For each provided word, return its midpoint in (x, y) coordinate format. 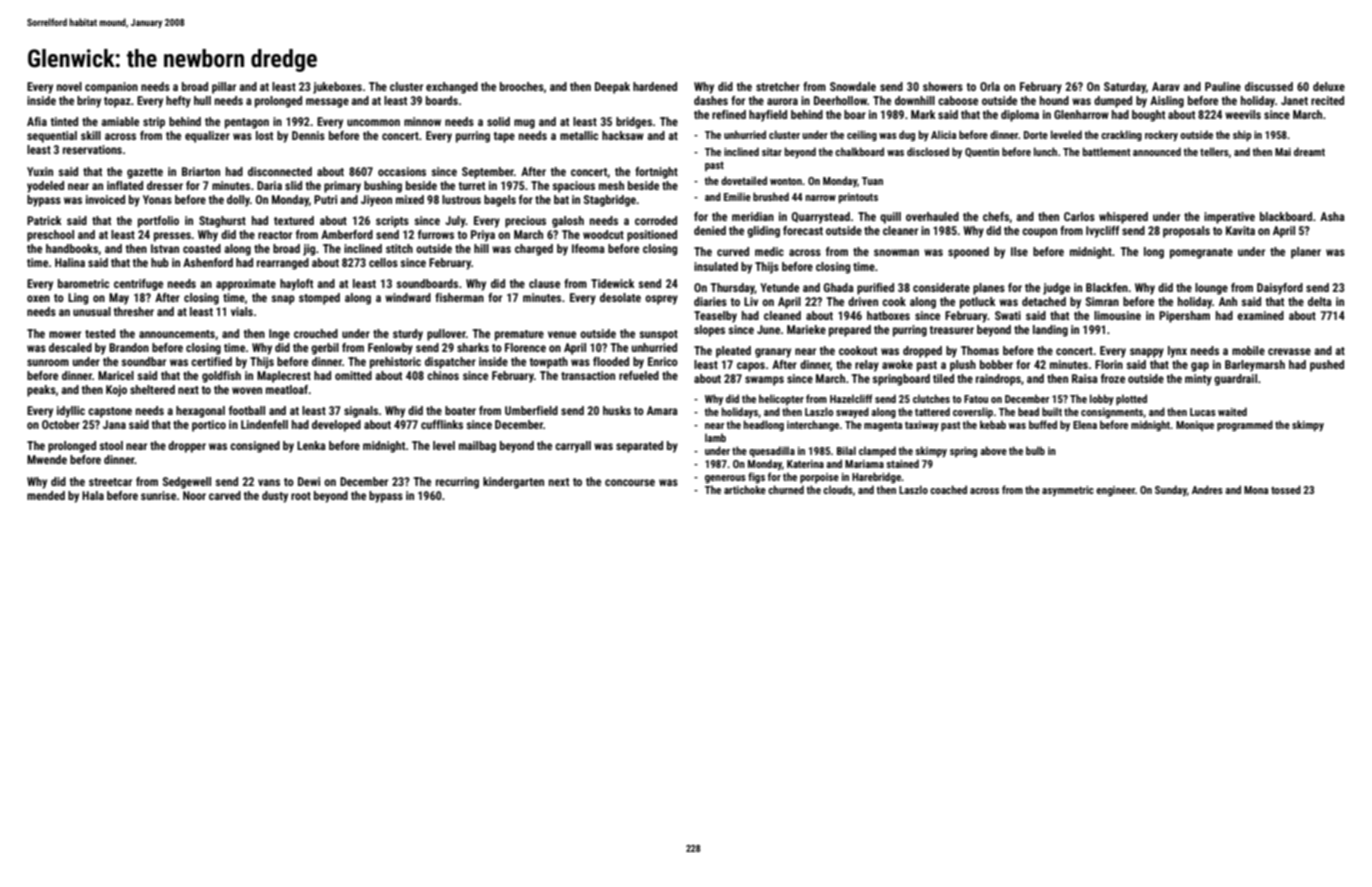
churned (786, 489)
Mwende (47, 459)
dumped (1113, 102)
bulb (1035, 450)
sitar (772, 152)
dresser (165, 185)
